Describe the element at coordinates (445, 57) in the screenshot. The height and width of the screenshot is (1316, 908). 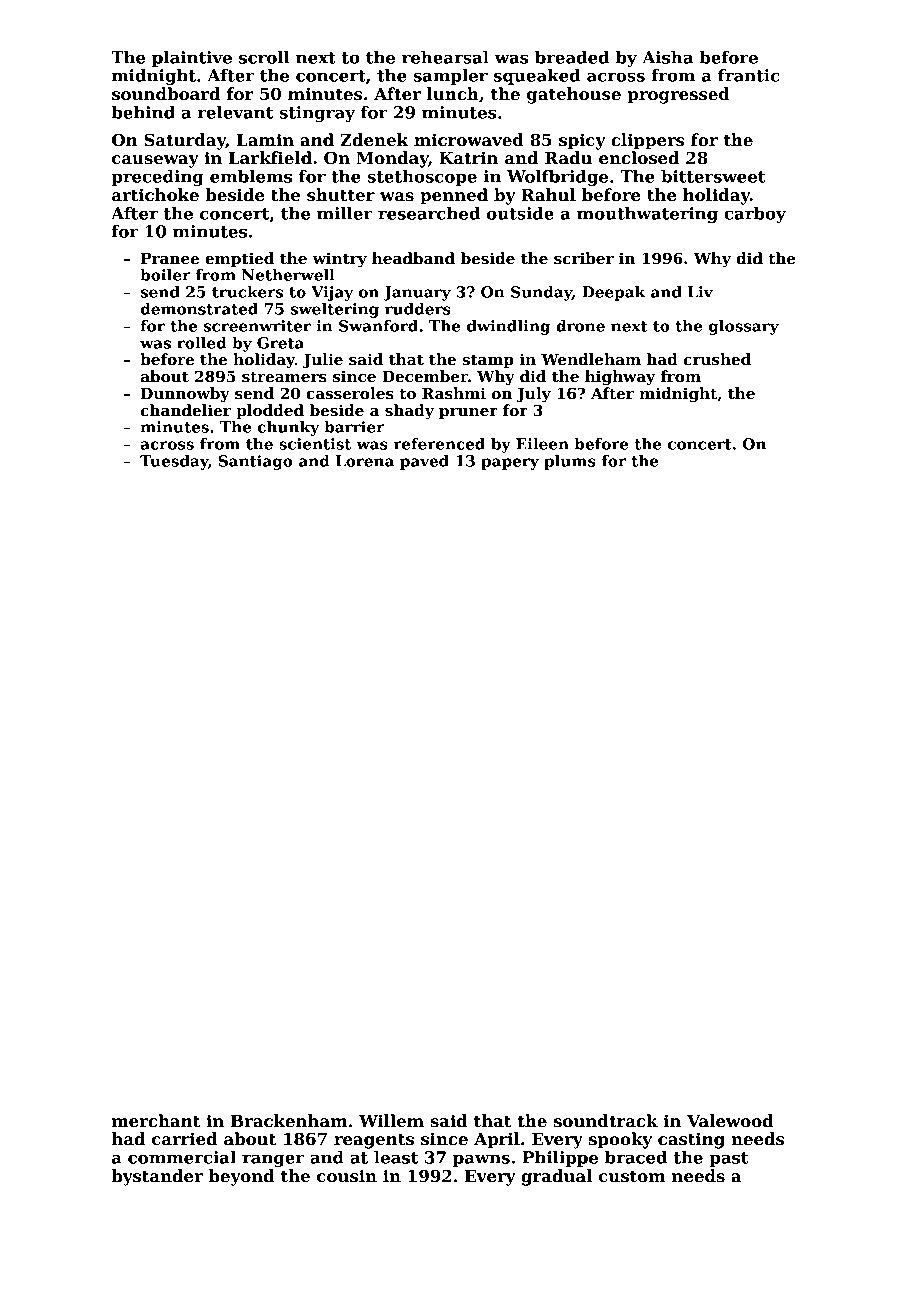
I see `rehearsal` at that location.
